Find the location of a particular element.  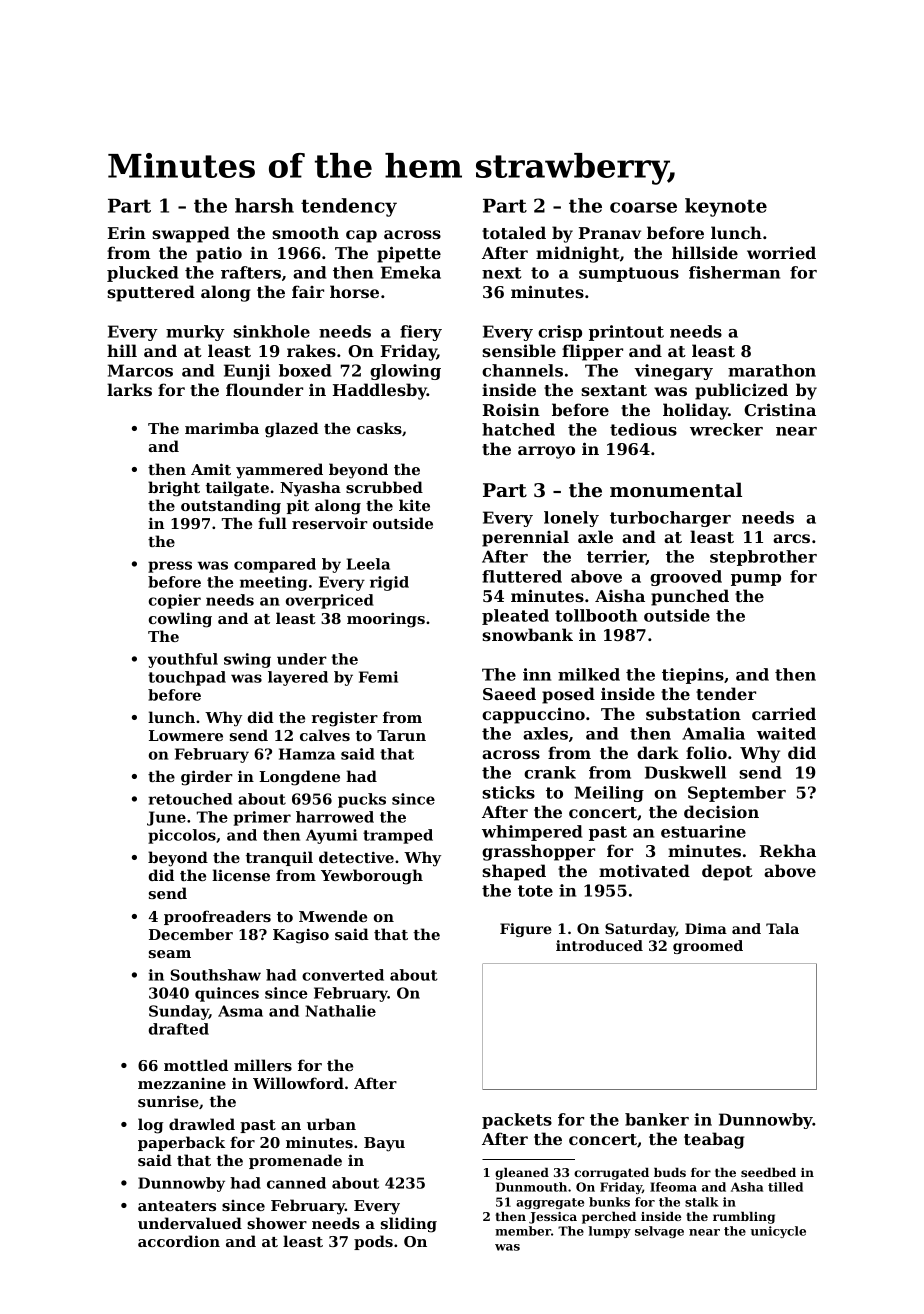

tendency is located at coordinates (349, 207).
